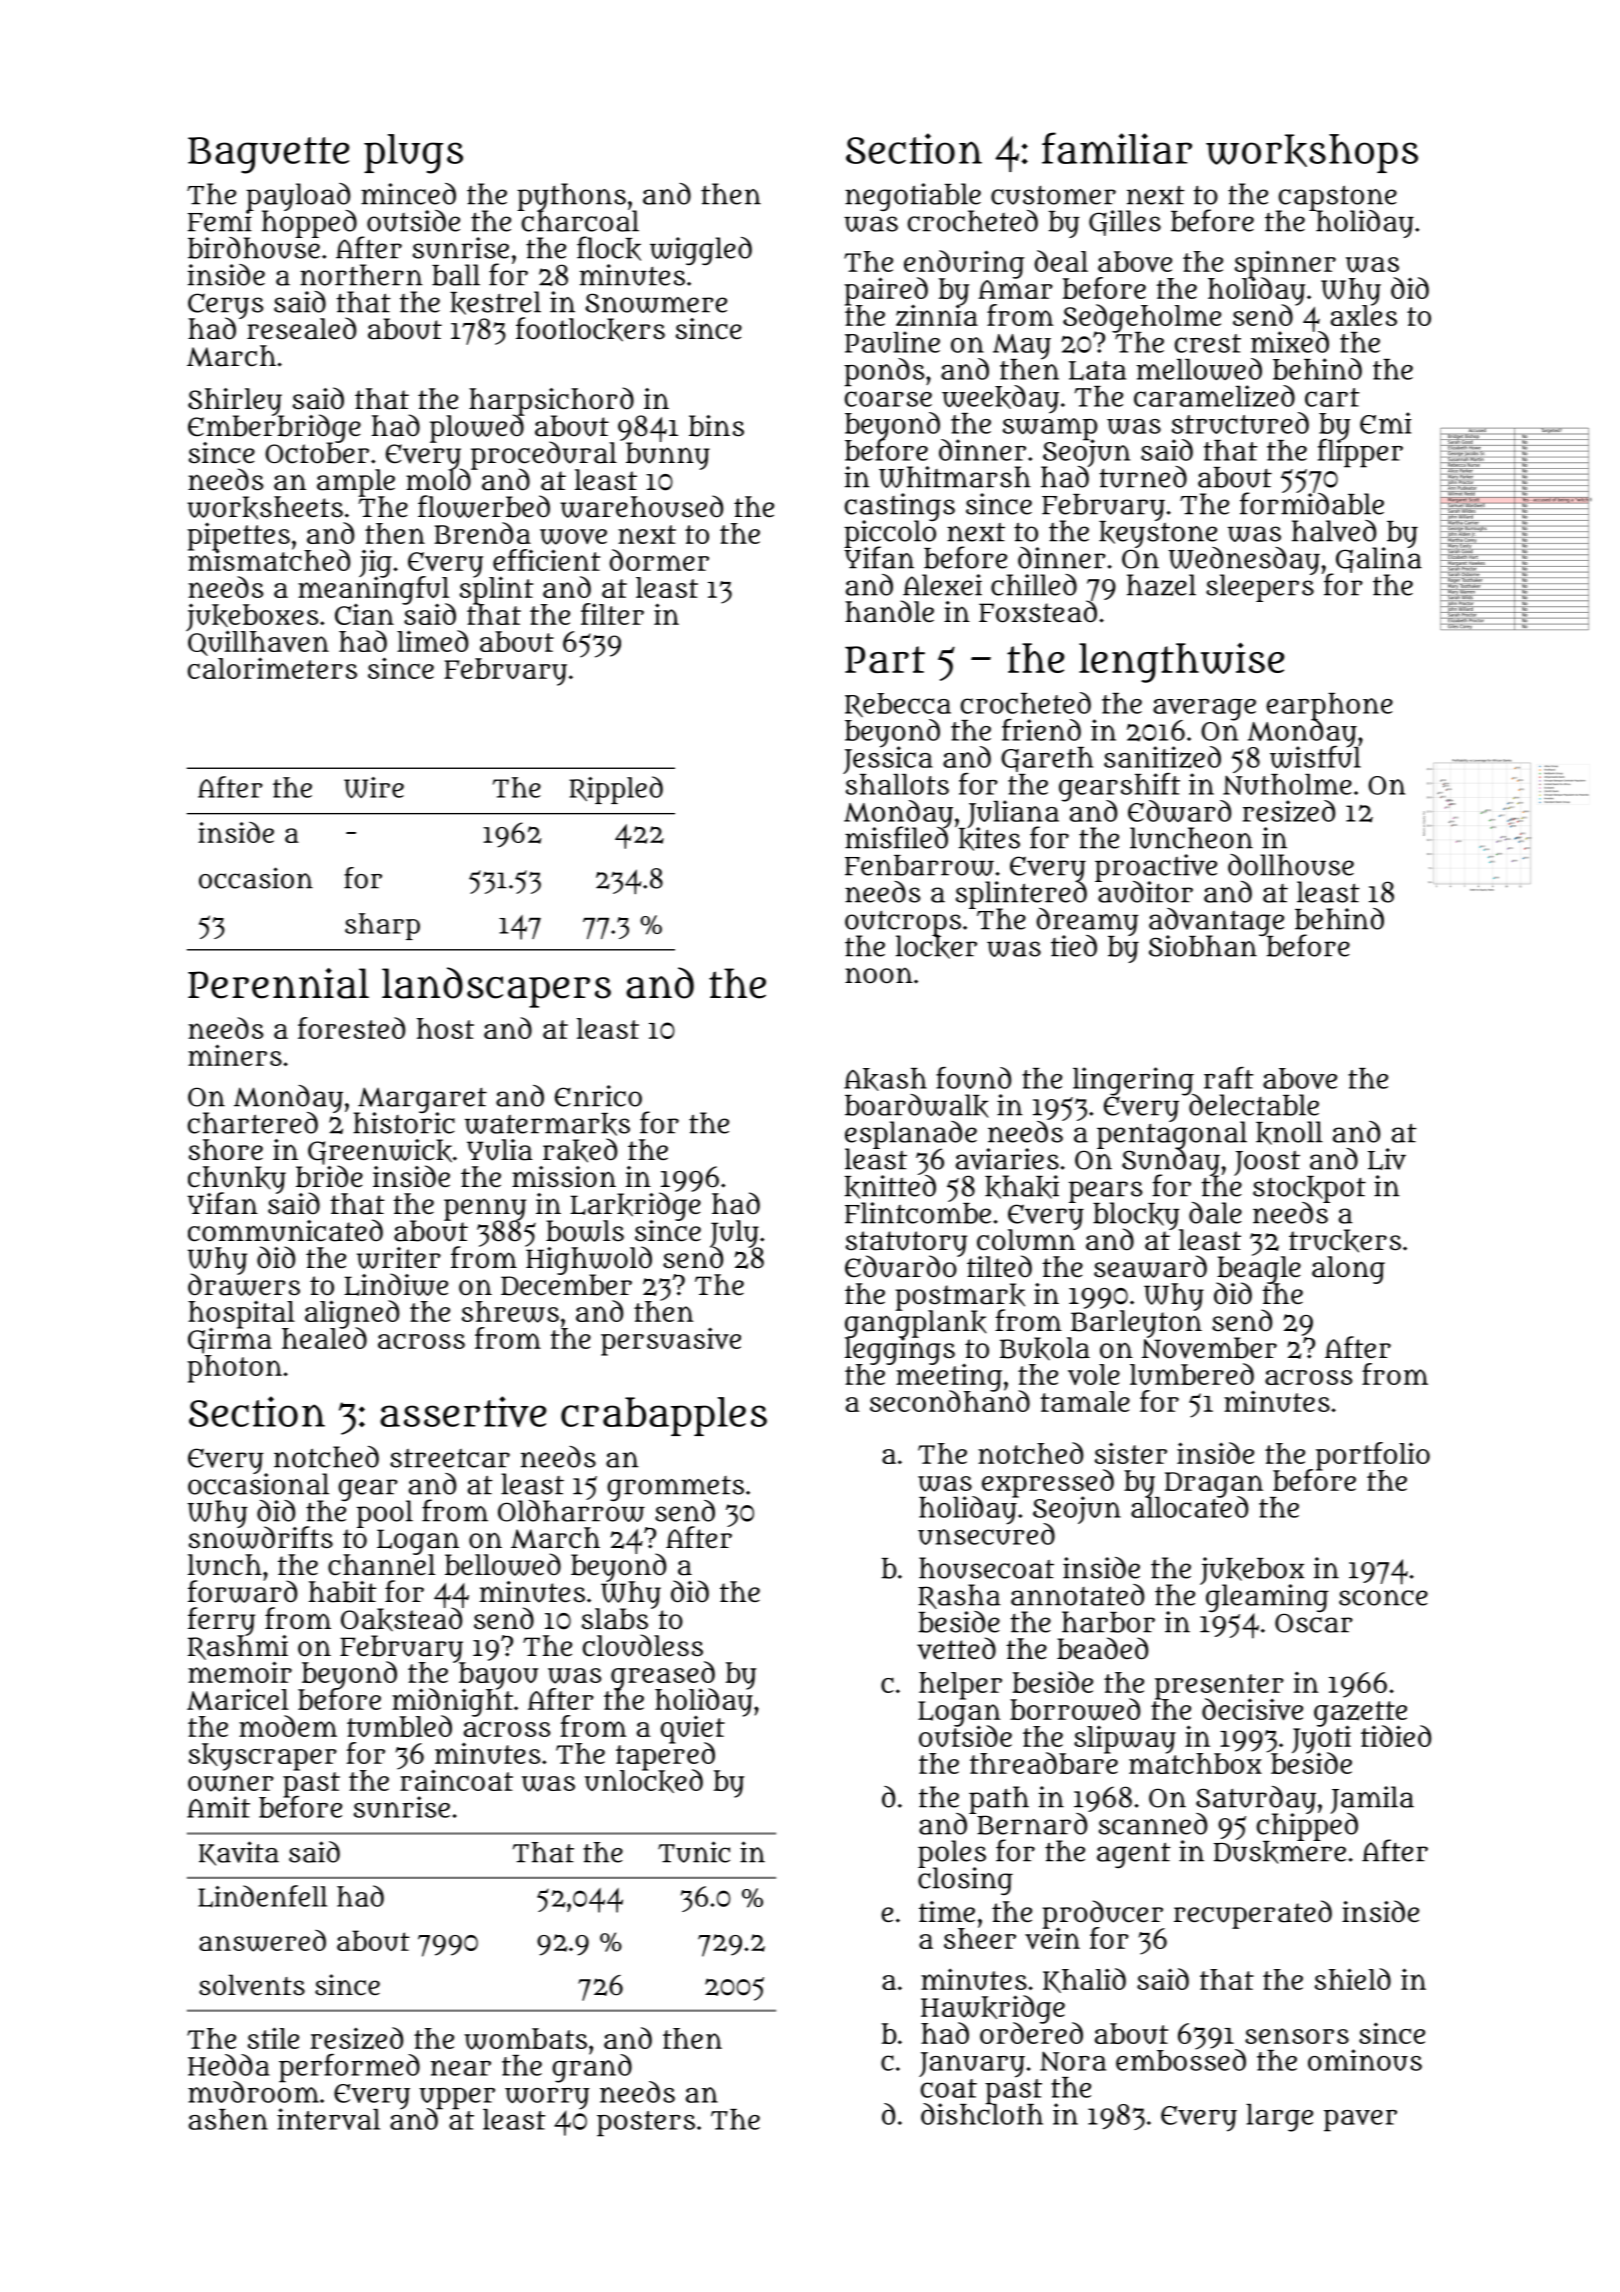 This screenshot has height=2292, width=1620. Describe the element at coordinates (1360, 2121) in the screenshot. I see `paver` at that location.
